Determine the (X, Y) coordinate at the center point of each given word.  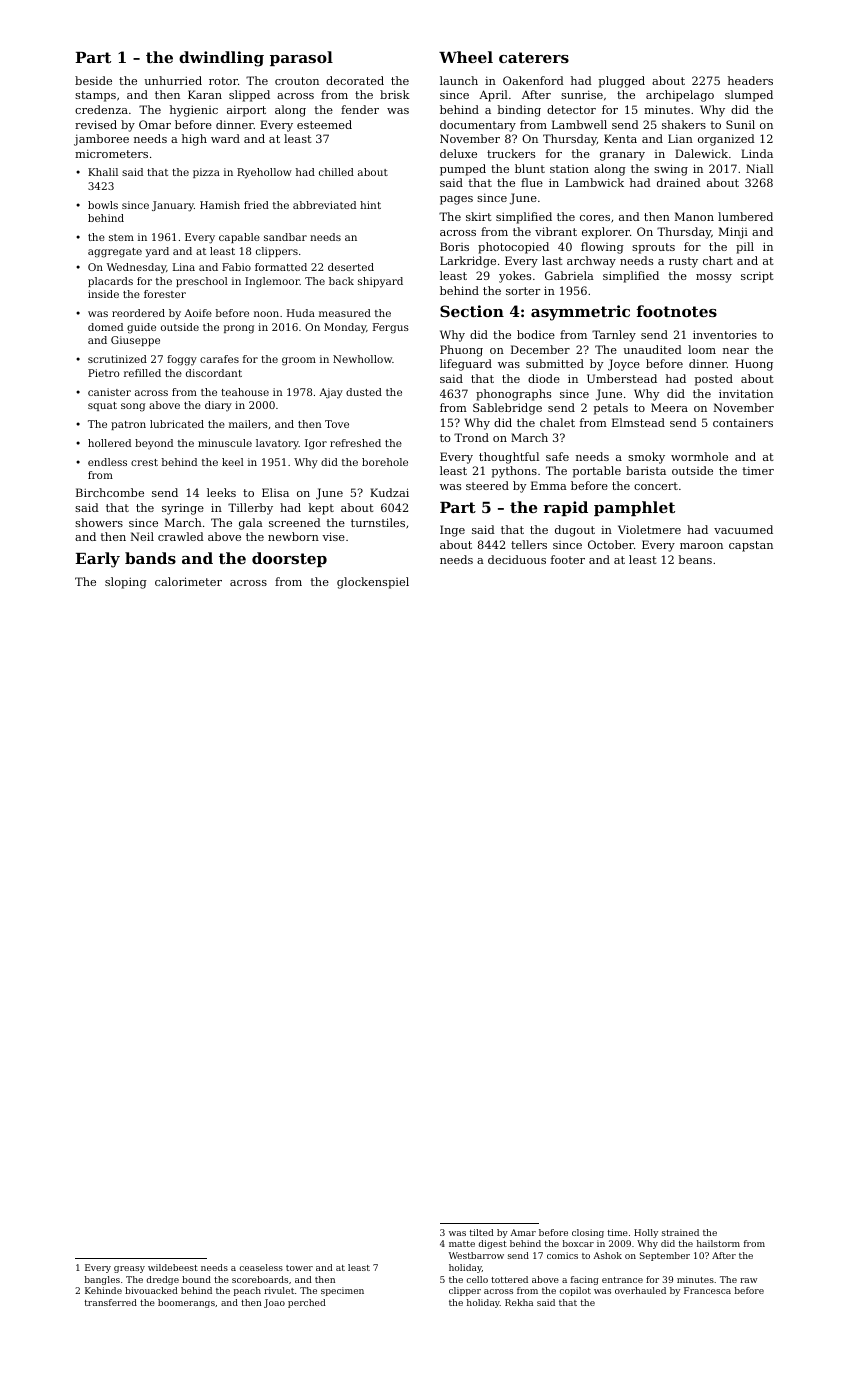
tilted (482, 1232)
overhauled (640, 1290)
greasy (129, 1269)
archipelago (680, 96)
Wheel (466, 57)
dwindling (221, 59)
